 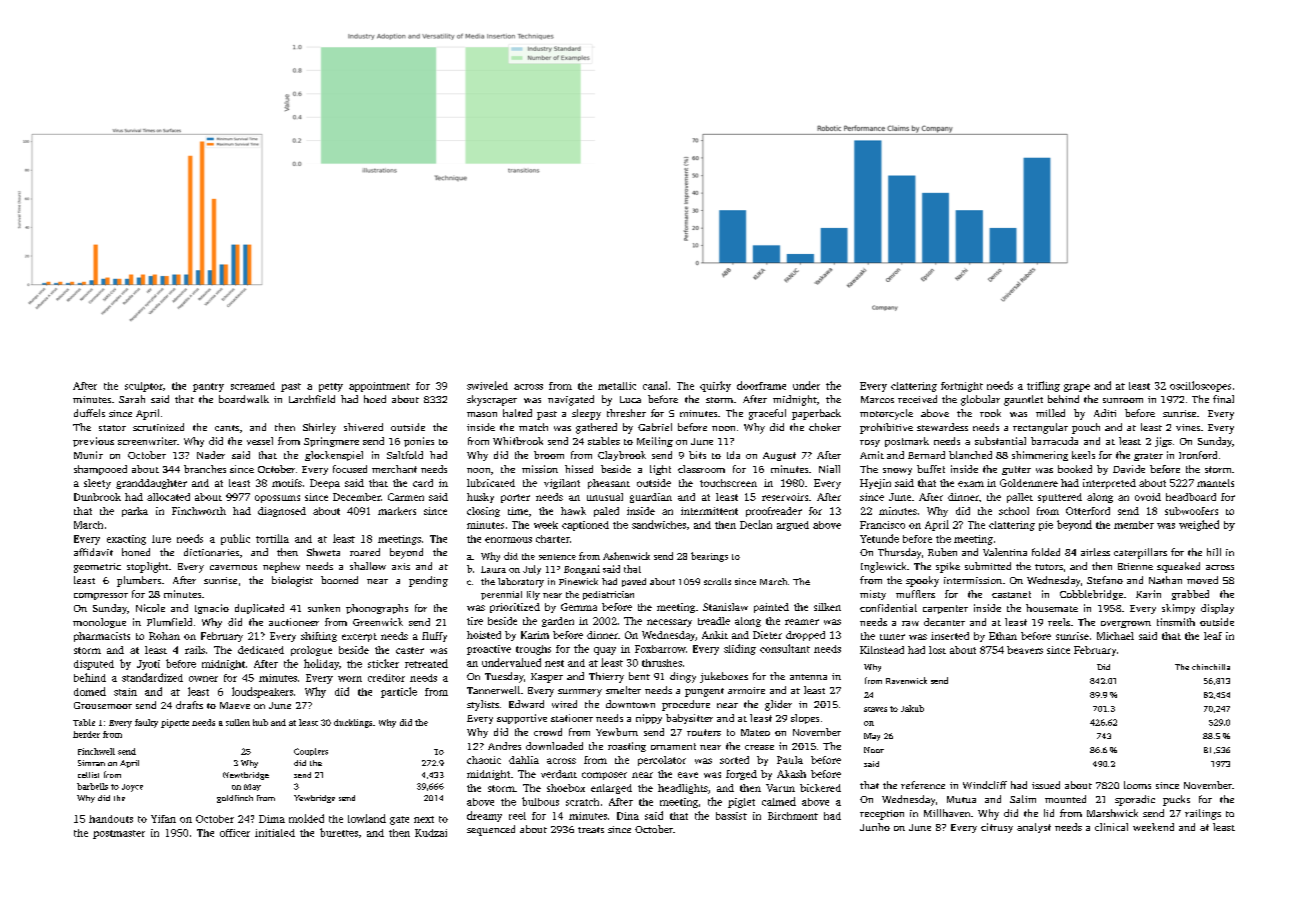 What do you see at coordinates (292, 581) in the page?
I see `biologist` at bounding box center [292, 581].
